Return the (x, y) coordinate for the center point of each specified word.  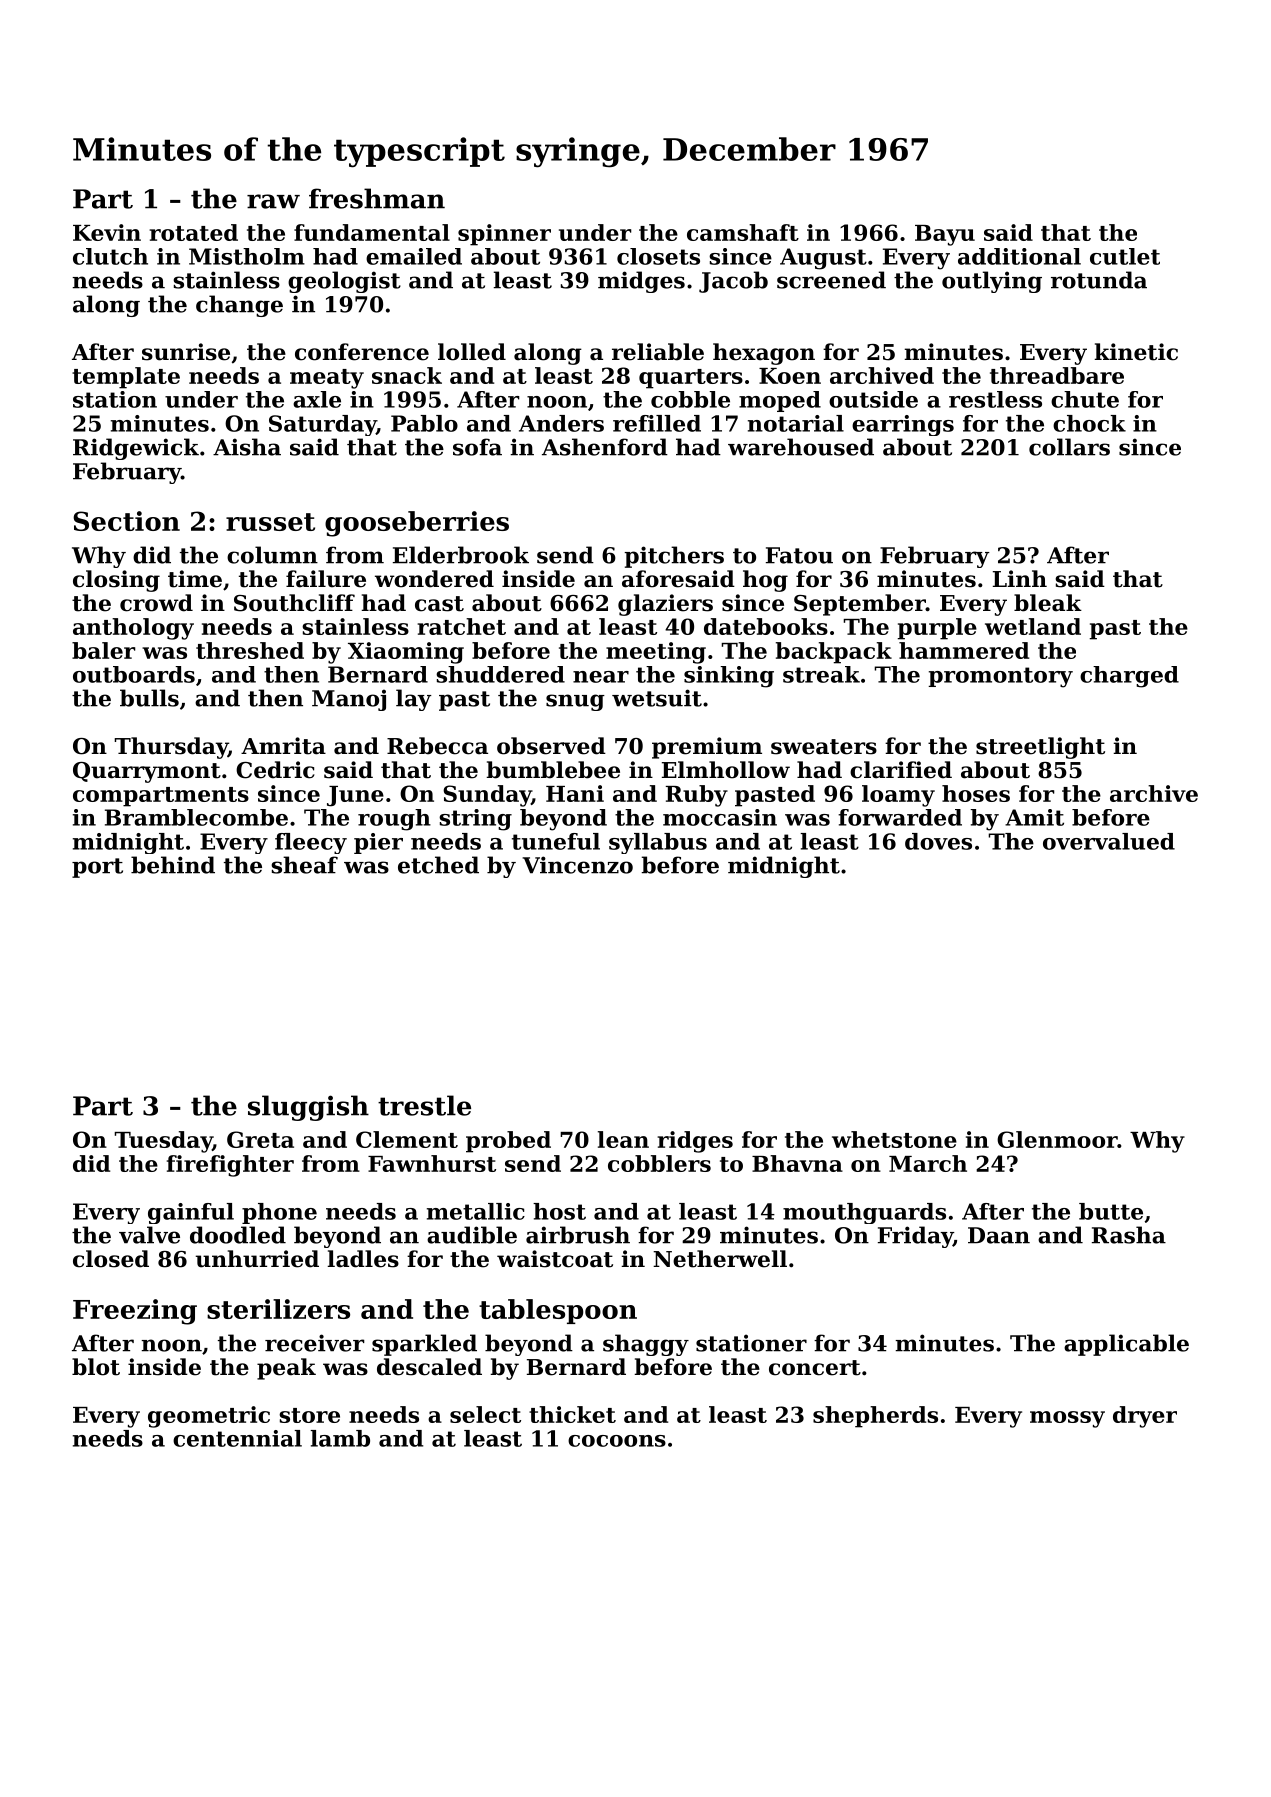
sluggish (308, 1108)
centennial (237, 1438)
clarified (901, 770)
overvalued (1109, 841)
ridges (695, 1142)
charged (1129, 677)
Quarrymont (147, 772)
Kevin (107, 232)
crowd (156, 603)
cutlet (1125, 256)
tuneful (556, 841)
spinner (504, 235)
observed (551, 746)
